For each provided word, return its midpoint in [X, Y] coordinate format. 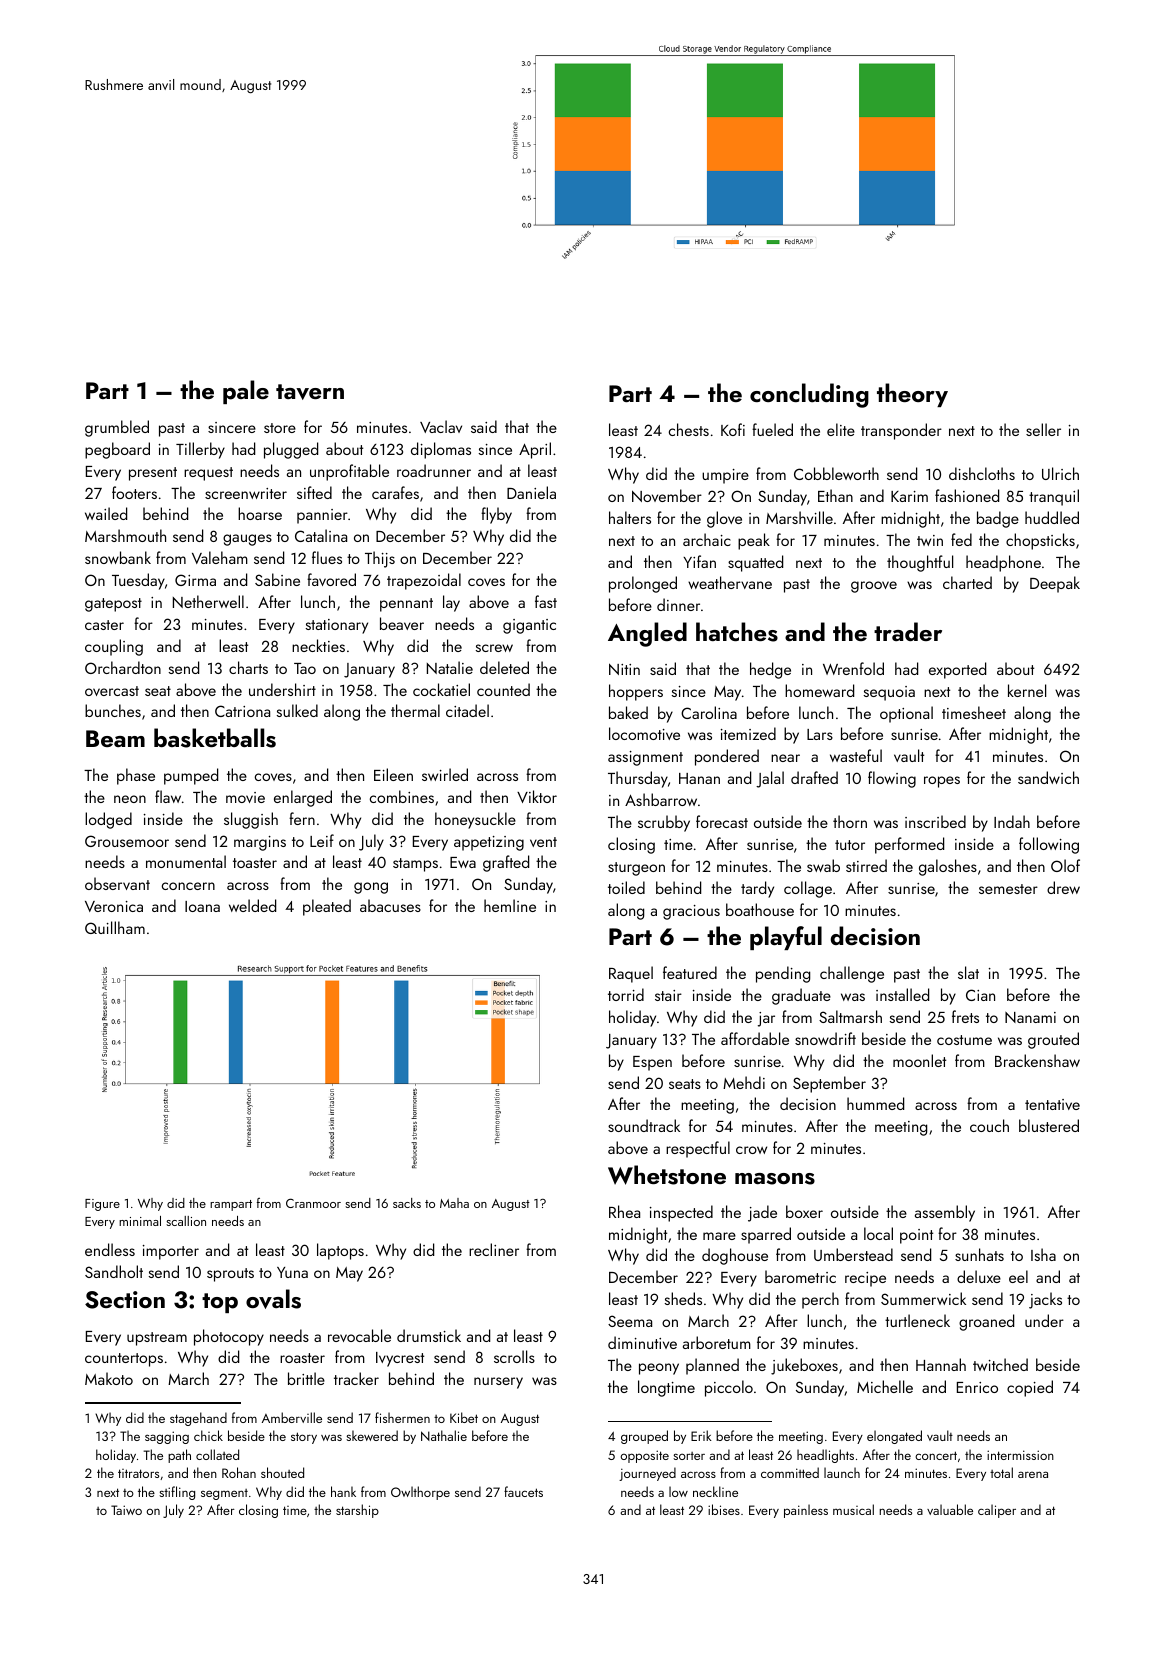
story [304, 1438]
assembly [945, 1213]
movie [245, 797]
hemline [510, 905]
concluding [809, 395]
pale [246, 392]
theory [912, 395]
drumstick [429, 1335]
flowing [892, 779]
